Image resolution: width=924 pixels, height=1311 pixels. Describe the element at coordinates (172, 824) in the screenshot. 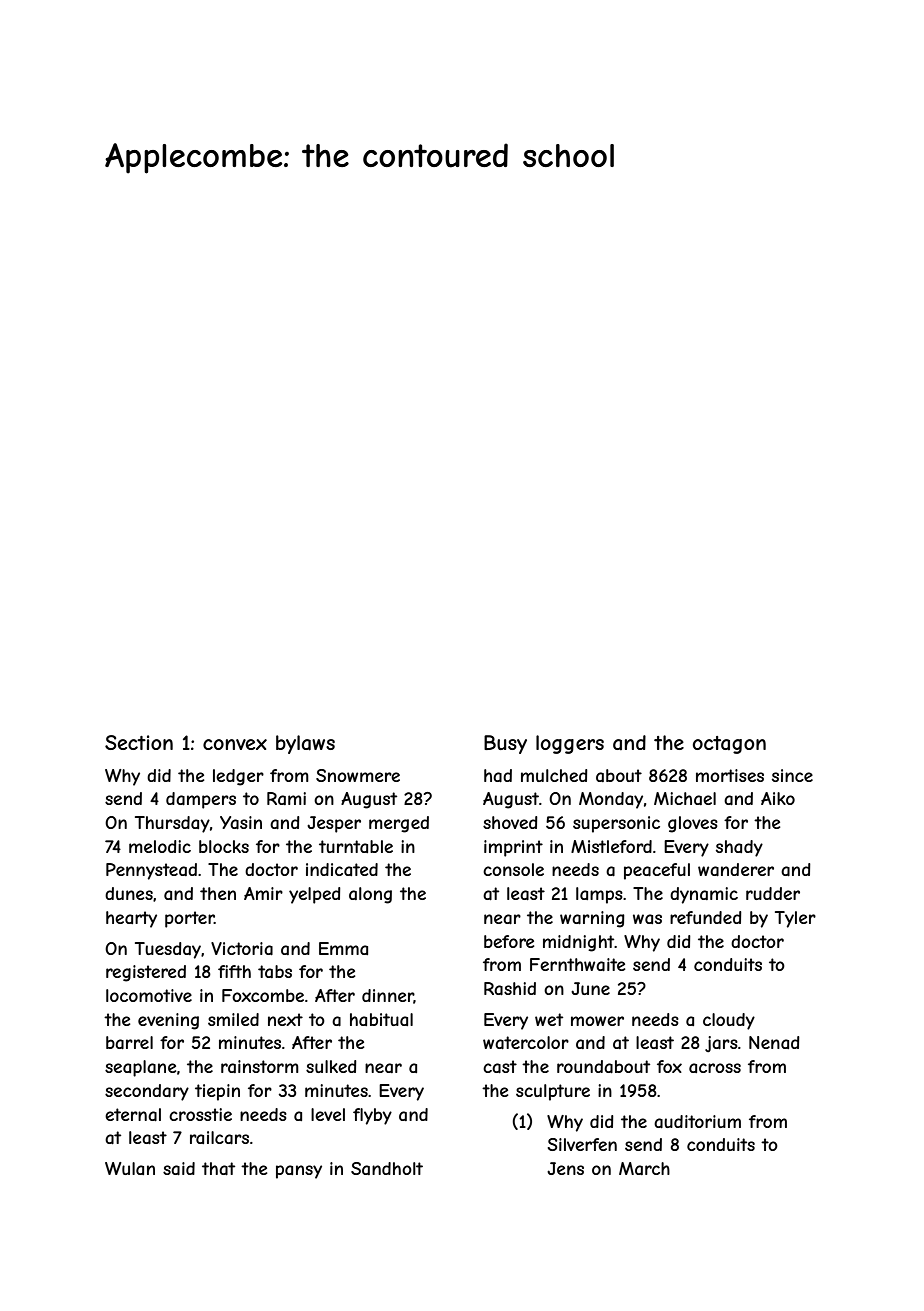

I see `Thursday` at that location.
